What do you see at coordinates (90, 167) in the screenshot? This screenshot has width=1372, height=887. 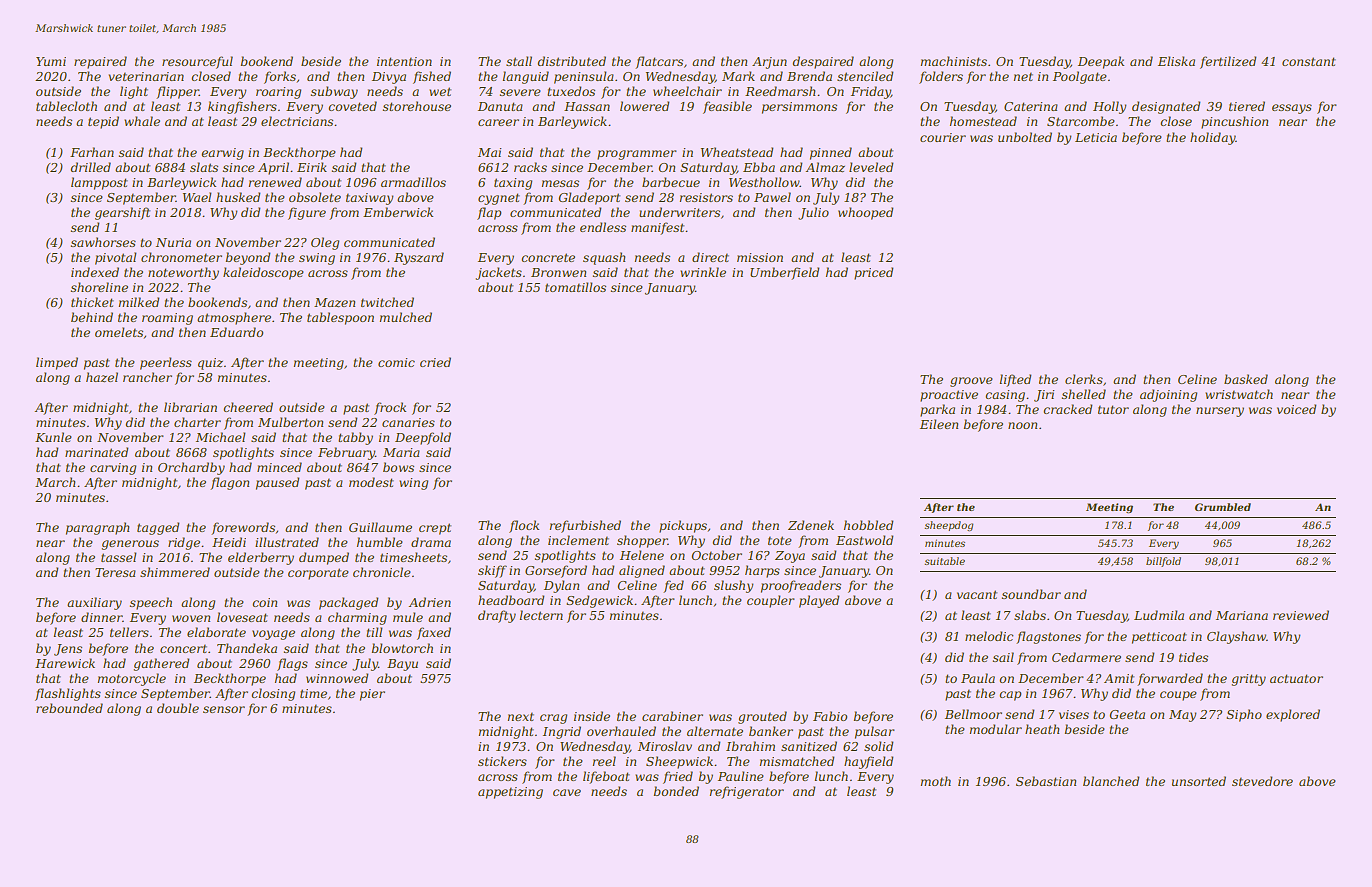 I see `drilled` at bounding box center [90, 167].
